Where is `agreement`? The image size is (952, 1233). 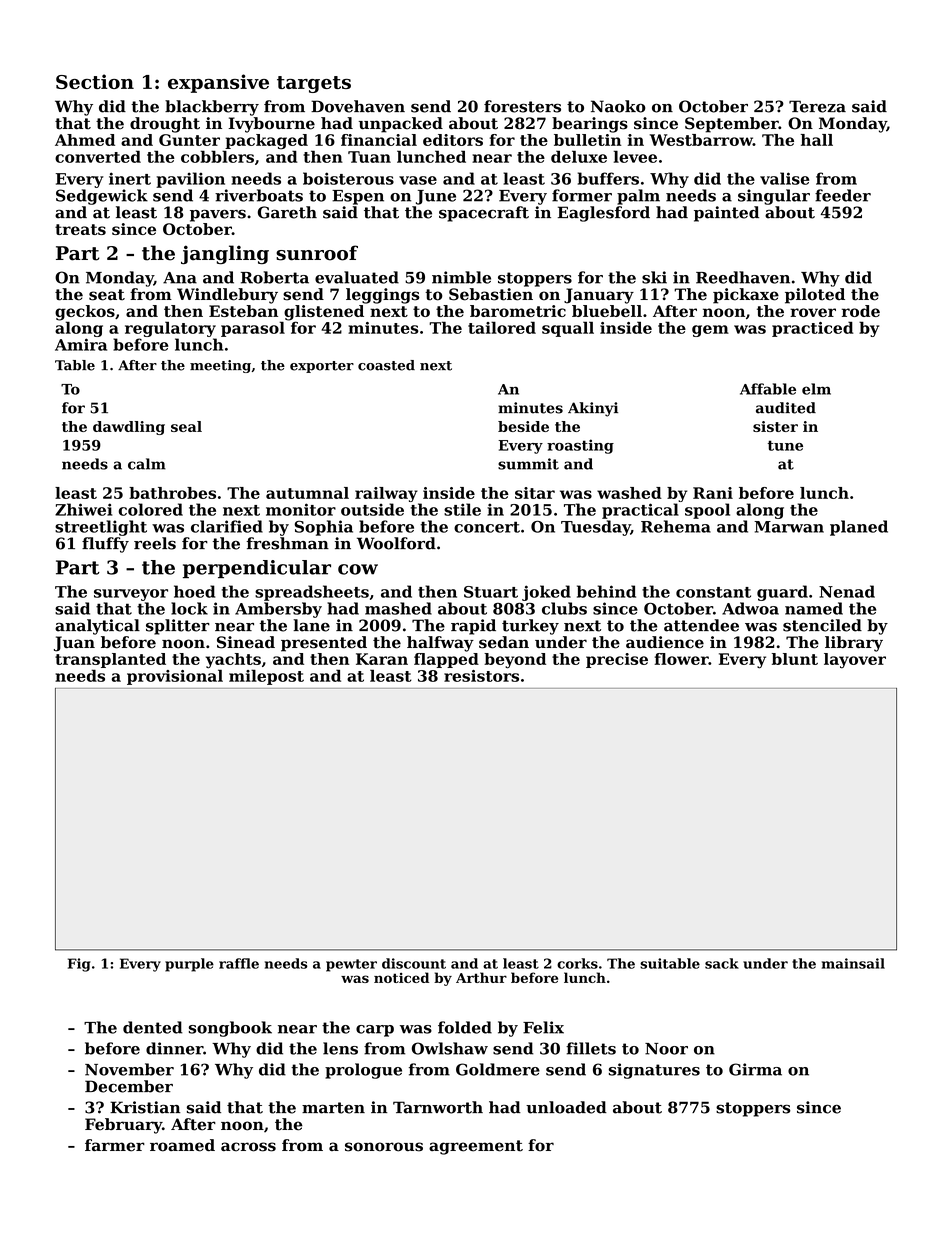
agreement is located at coordinates (476, 1147).
